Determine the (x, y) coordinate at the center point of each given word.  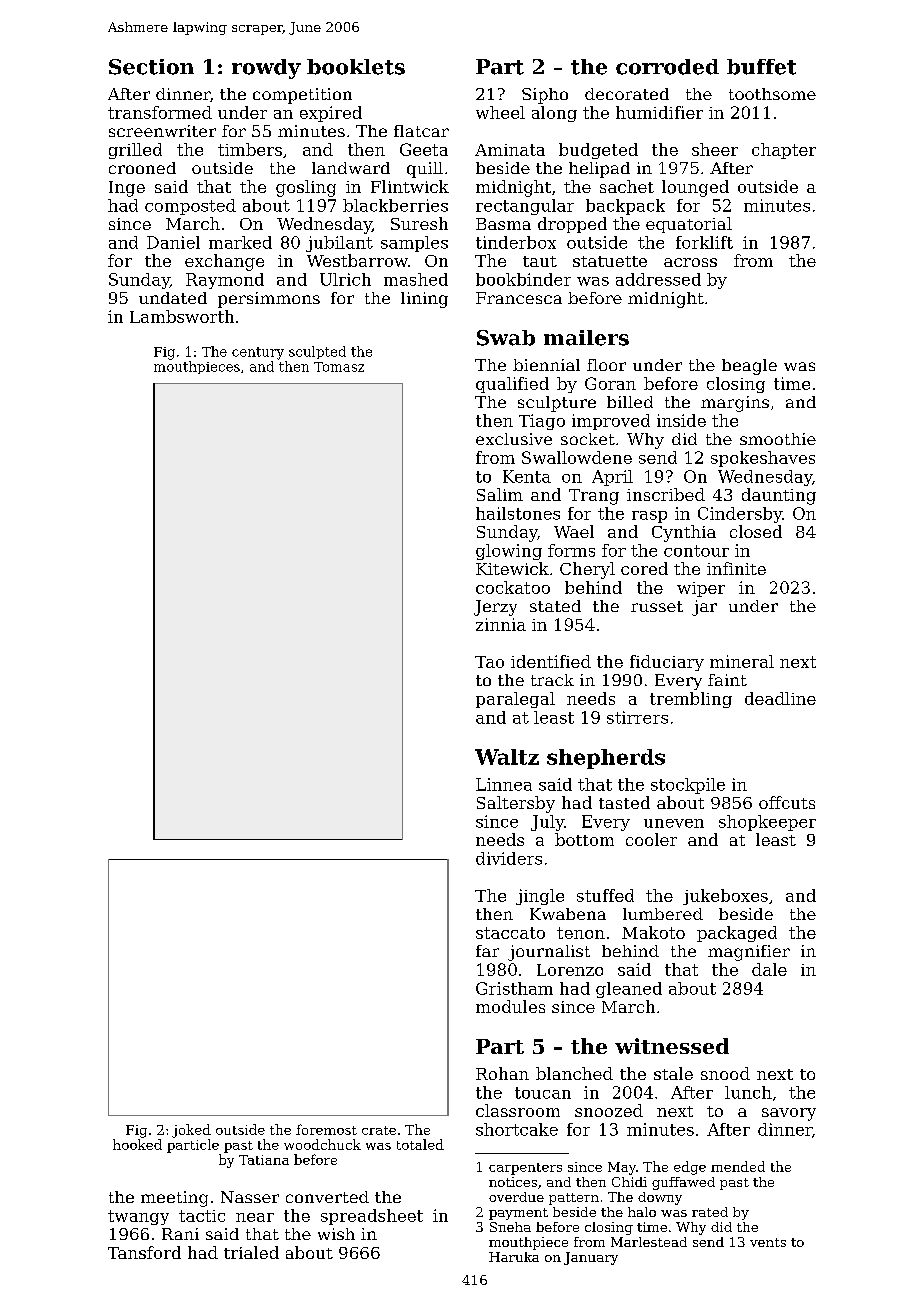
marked (240, 242)
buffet (761, 67)
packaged (737, 934)
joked (191, 1131)
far (487, 951)
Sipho (545, 96)
